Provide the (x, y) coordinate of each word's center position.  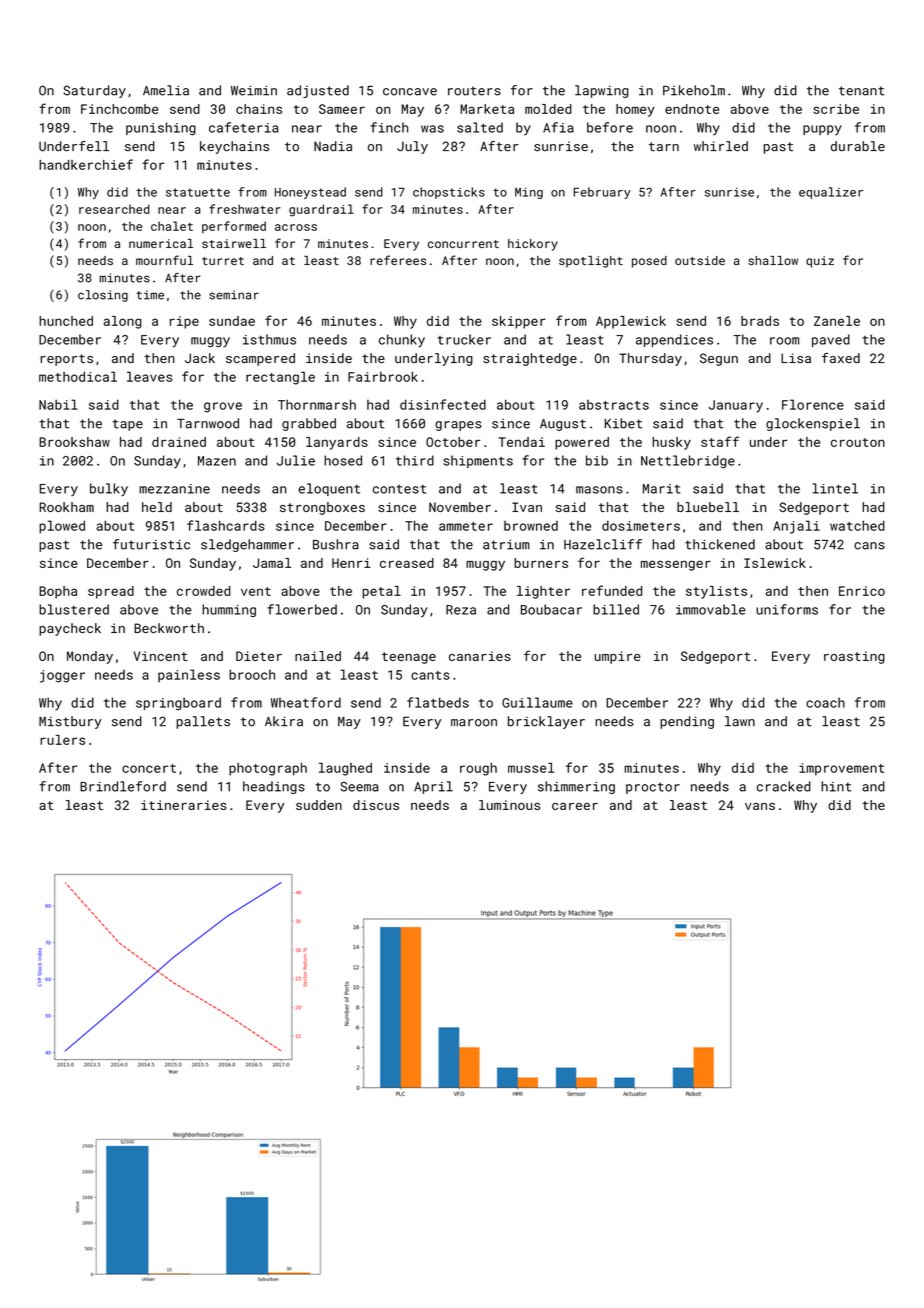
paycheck (70, 629)
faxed (841, 358)
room (784, 341)
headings (274, 787)
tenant (861, 91)
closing (103, 296)
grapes (458, 426)
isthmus (269, 339)
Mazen (217, 461)
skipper (519, 322)
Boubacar (551, 609)
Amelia (166, 90)
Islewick (775, 563)
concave (410, 92)
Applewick (631, 322)
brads (760, 321)
